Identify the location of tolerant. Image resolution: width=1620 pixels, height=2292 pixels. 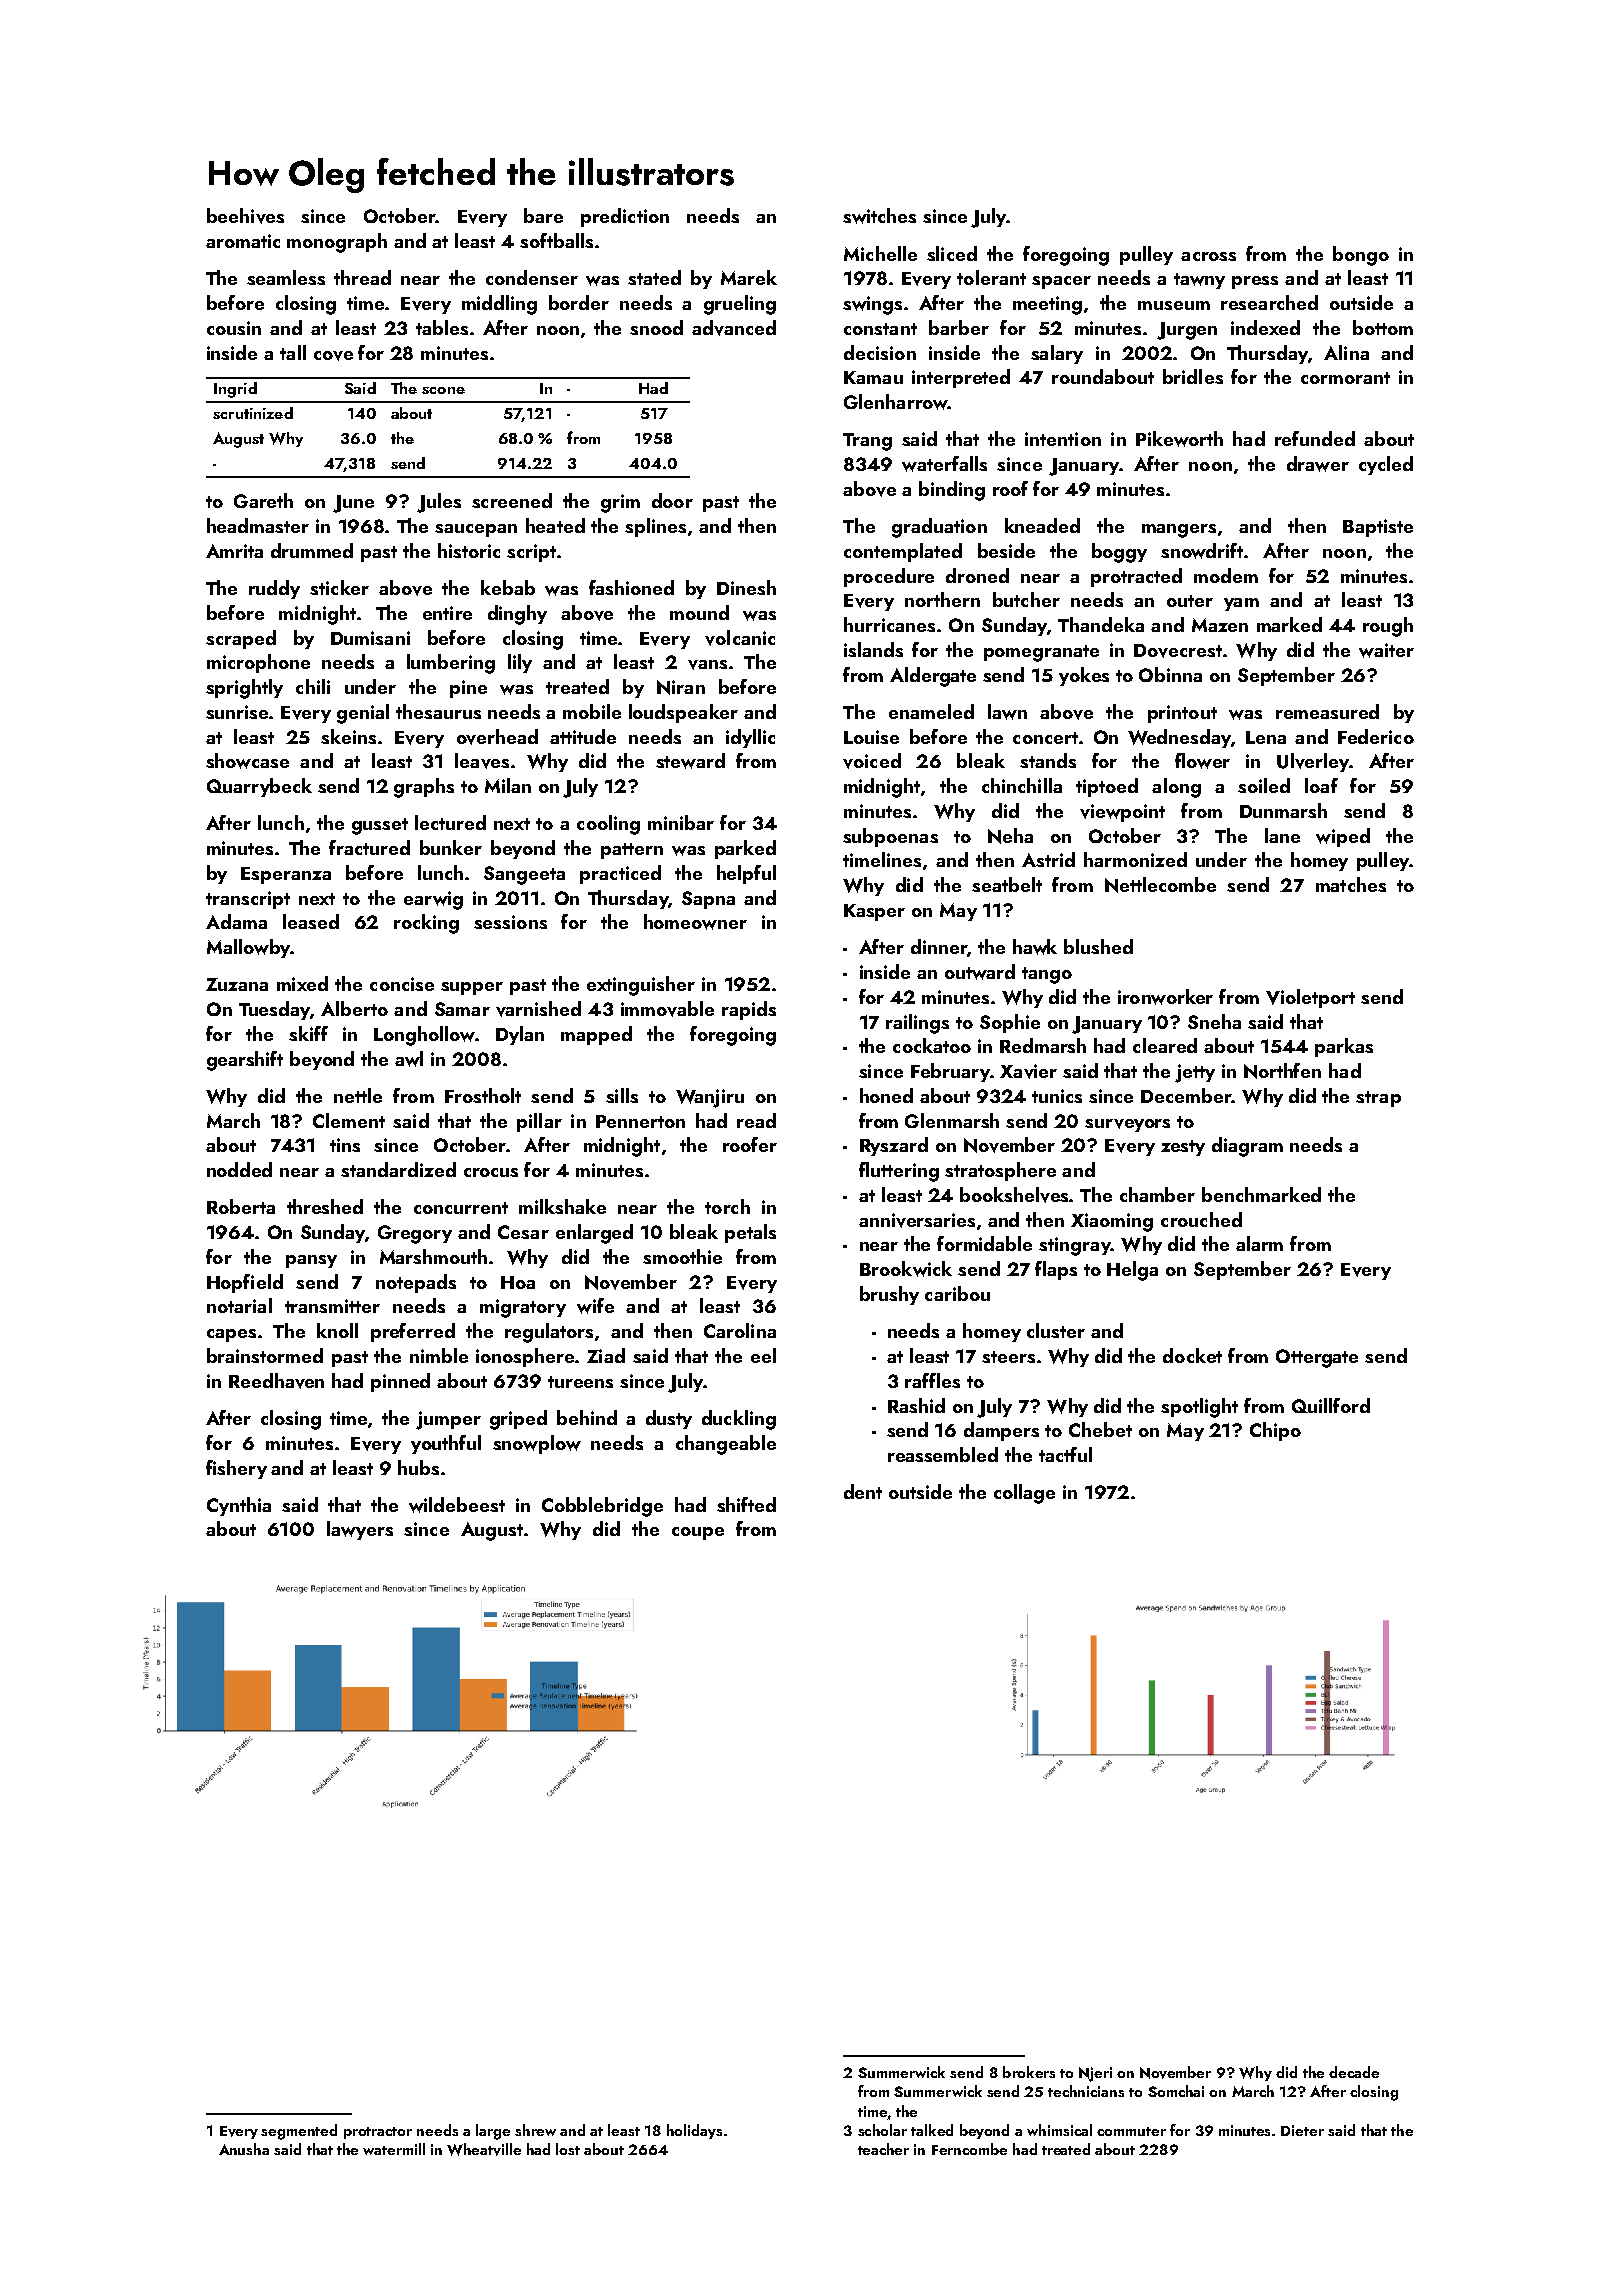
(991, 277).
